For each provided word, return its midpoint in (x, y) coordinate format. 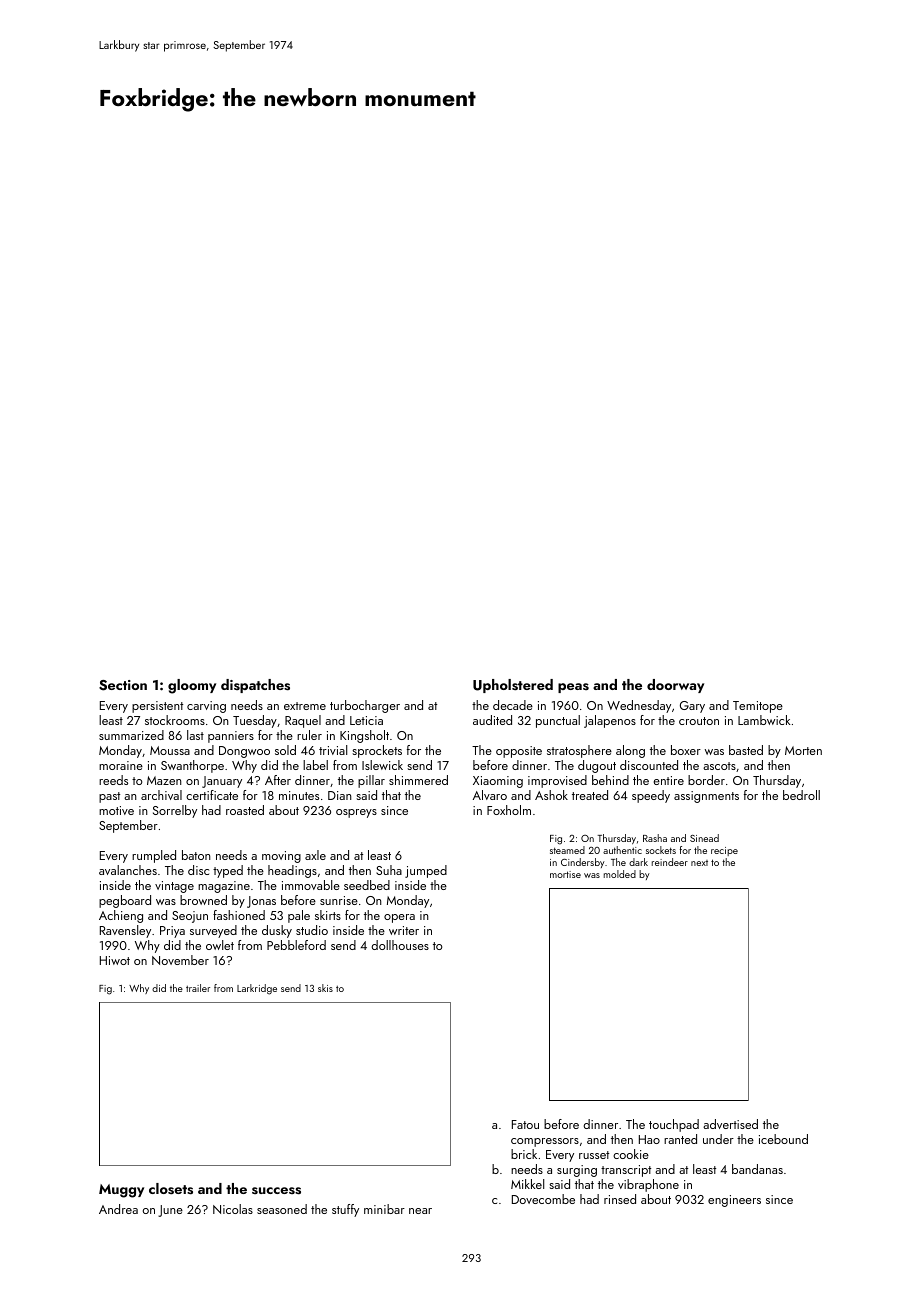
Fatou (525, 1124)
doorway (675, 686)
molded (620, 874)
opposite (519, 752)
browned (203, 900)
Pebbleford (296, 945)
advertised (730, 1124)
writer (404, 930)
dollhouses (400, 945)
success (276, 1191)
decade (513, 705)
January (222, 782)
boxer (686, 750)
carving (206, 707)
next (699, 863)
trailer (198, 988)
